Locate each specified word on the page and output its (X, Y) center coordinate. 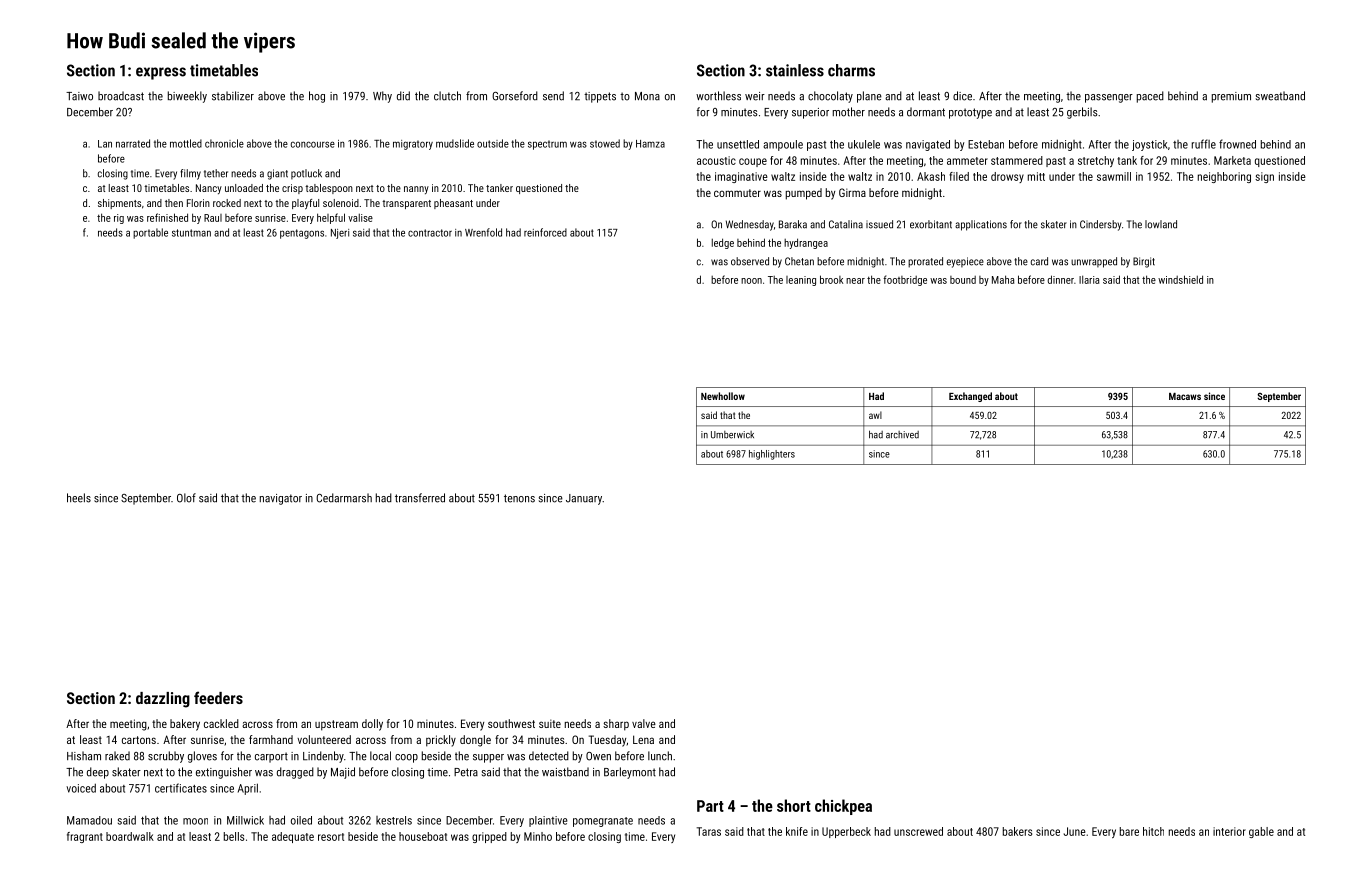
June (1075, 831)
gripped (489, 837)
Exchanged (970, 397)
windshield (1180, 279)
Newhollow (723, 396)
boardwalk (130, 836)
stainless (795, 70)
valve (644, 723)
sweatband (1280, 96)
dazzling (163, 700)
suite (550, 723)
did (403, 96)
